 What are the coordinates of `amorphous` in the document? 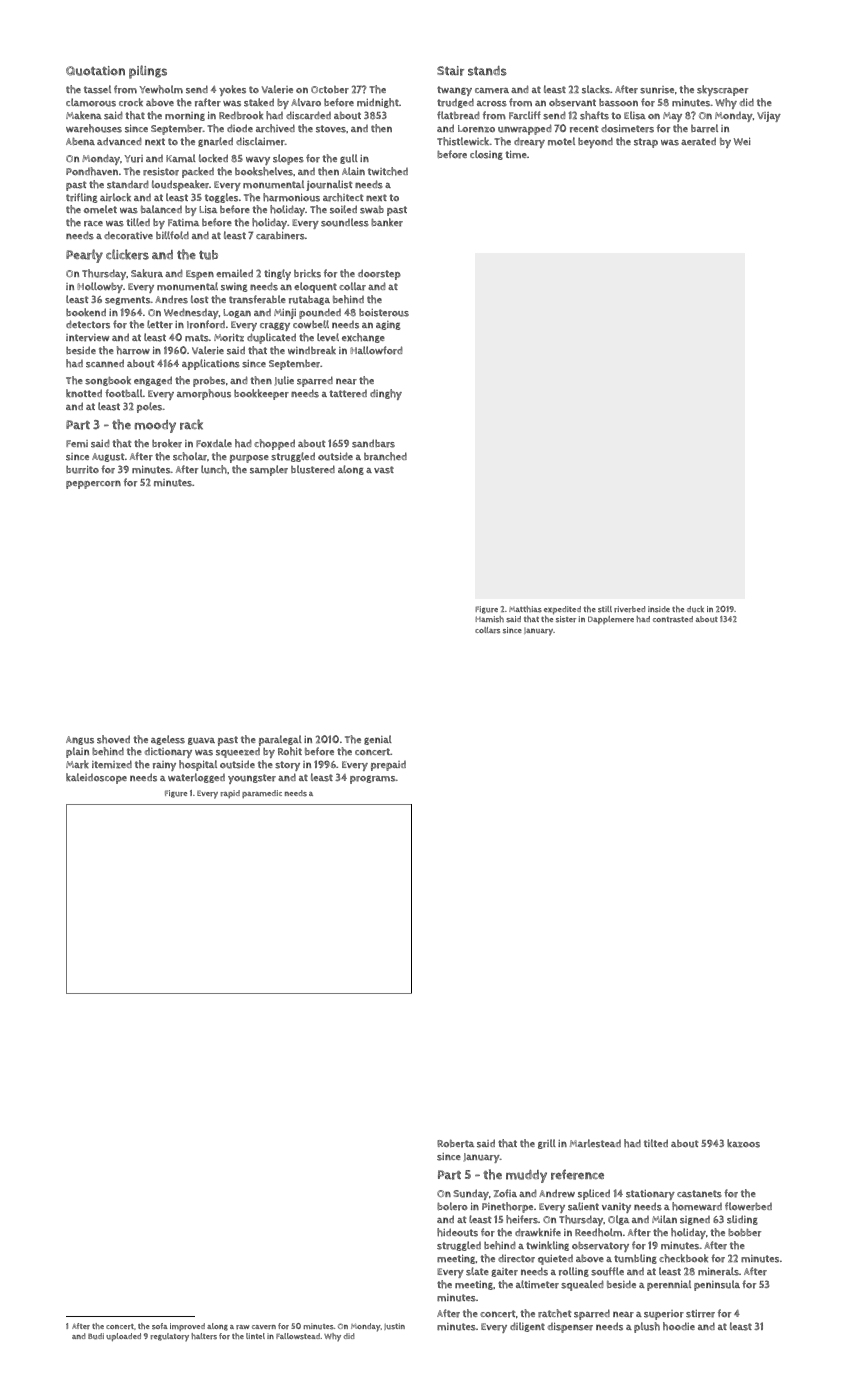 It's located at (204, 394).
